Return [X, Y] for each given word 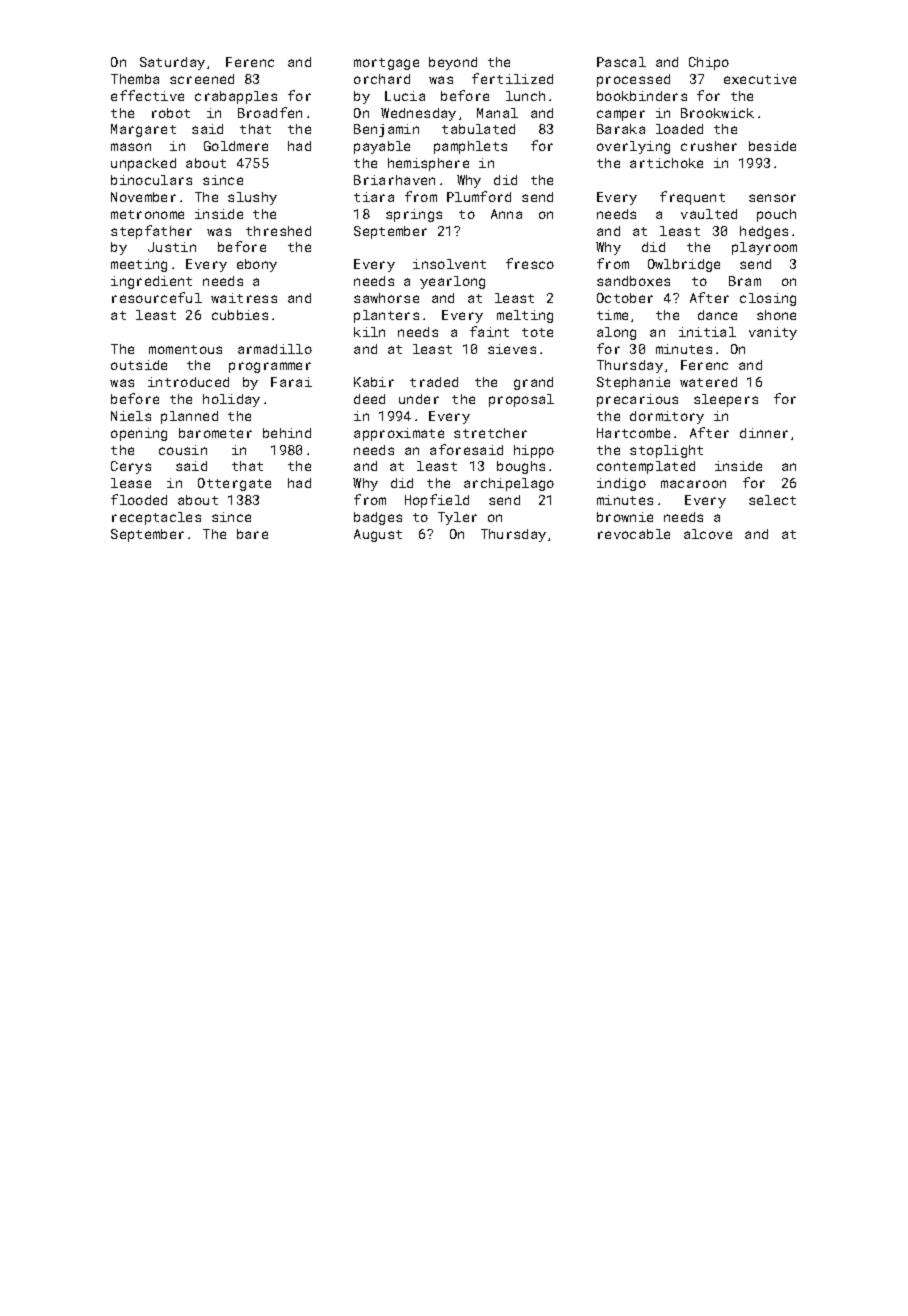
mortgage [386, 64]
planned [189, 417]
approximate [399, 434]
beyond [453, 63]
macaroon [693, 484]
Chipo [709, 63]
